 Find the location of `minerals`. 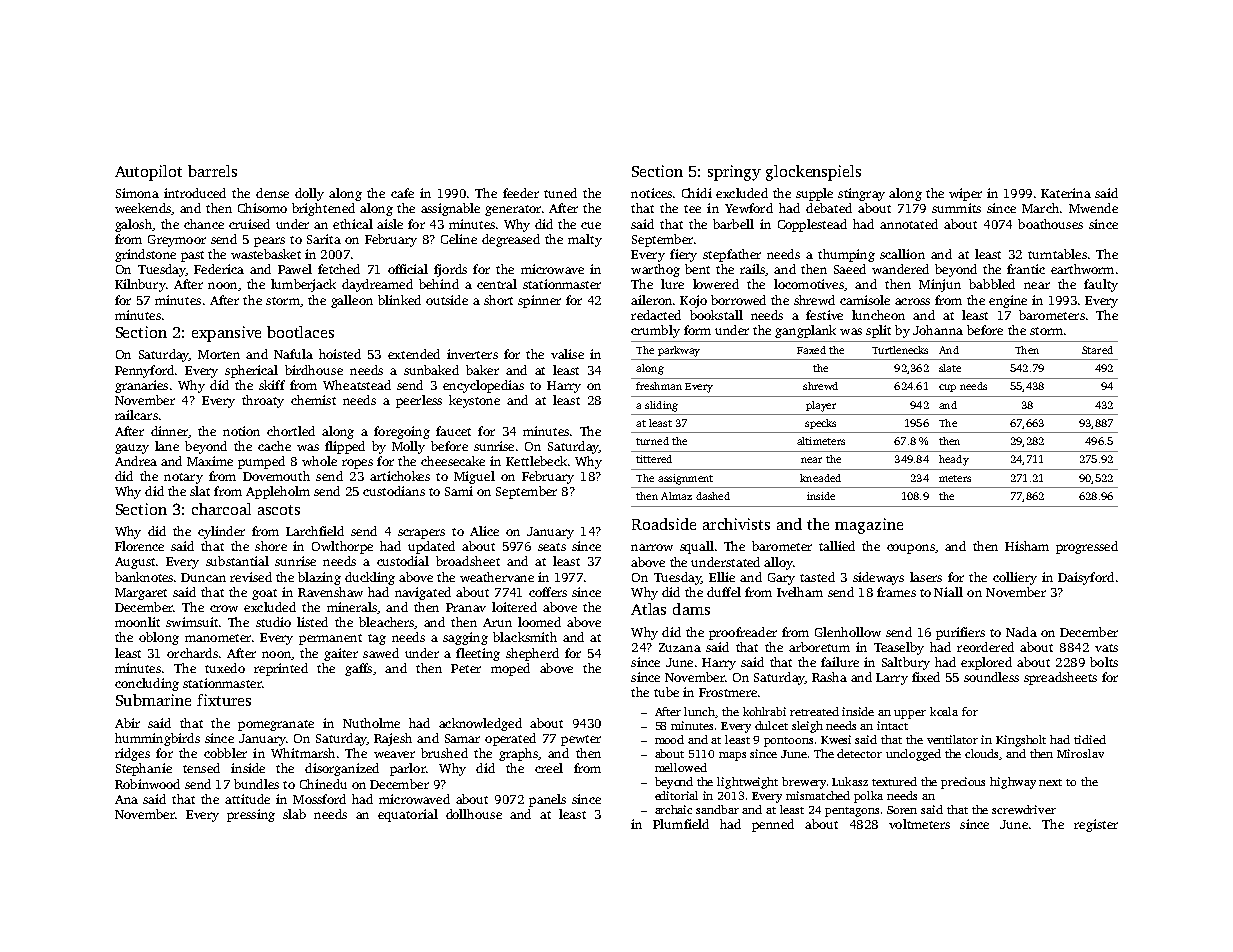

minerals is located at coordinates (352, 607).
